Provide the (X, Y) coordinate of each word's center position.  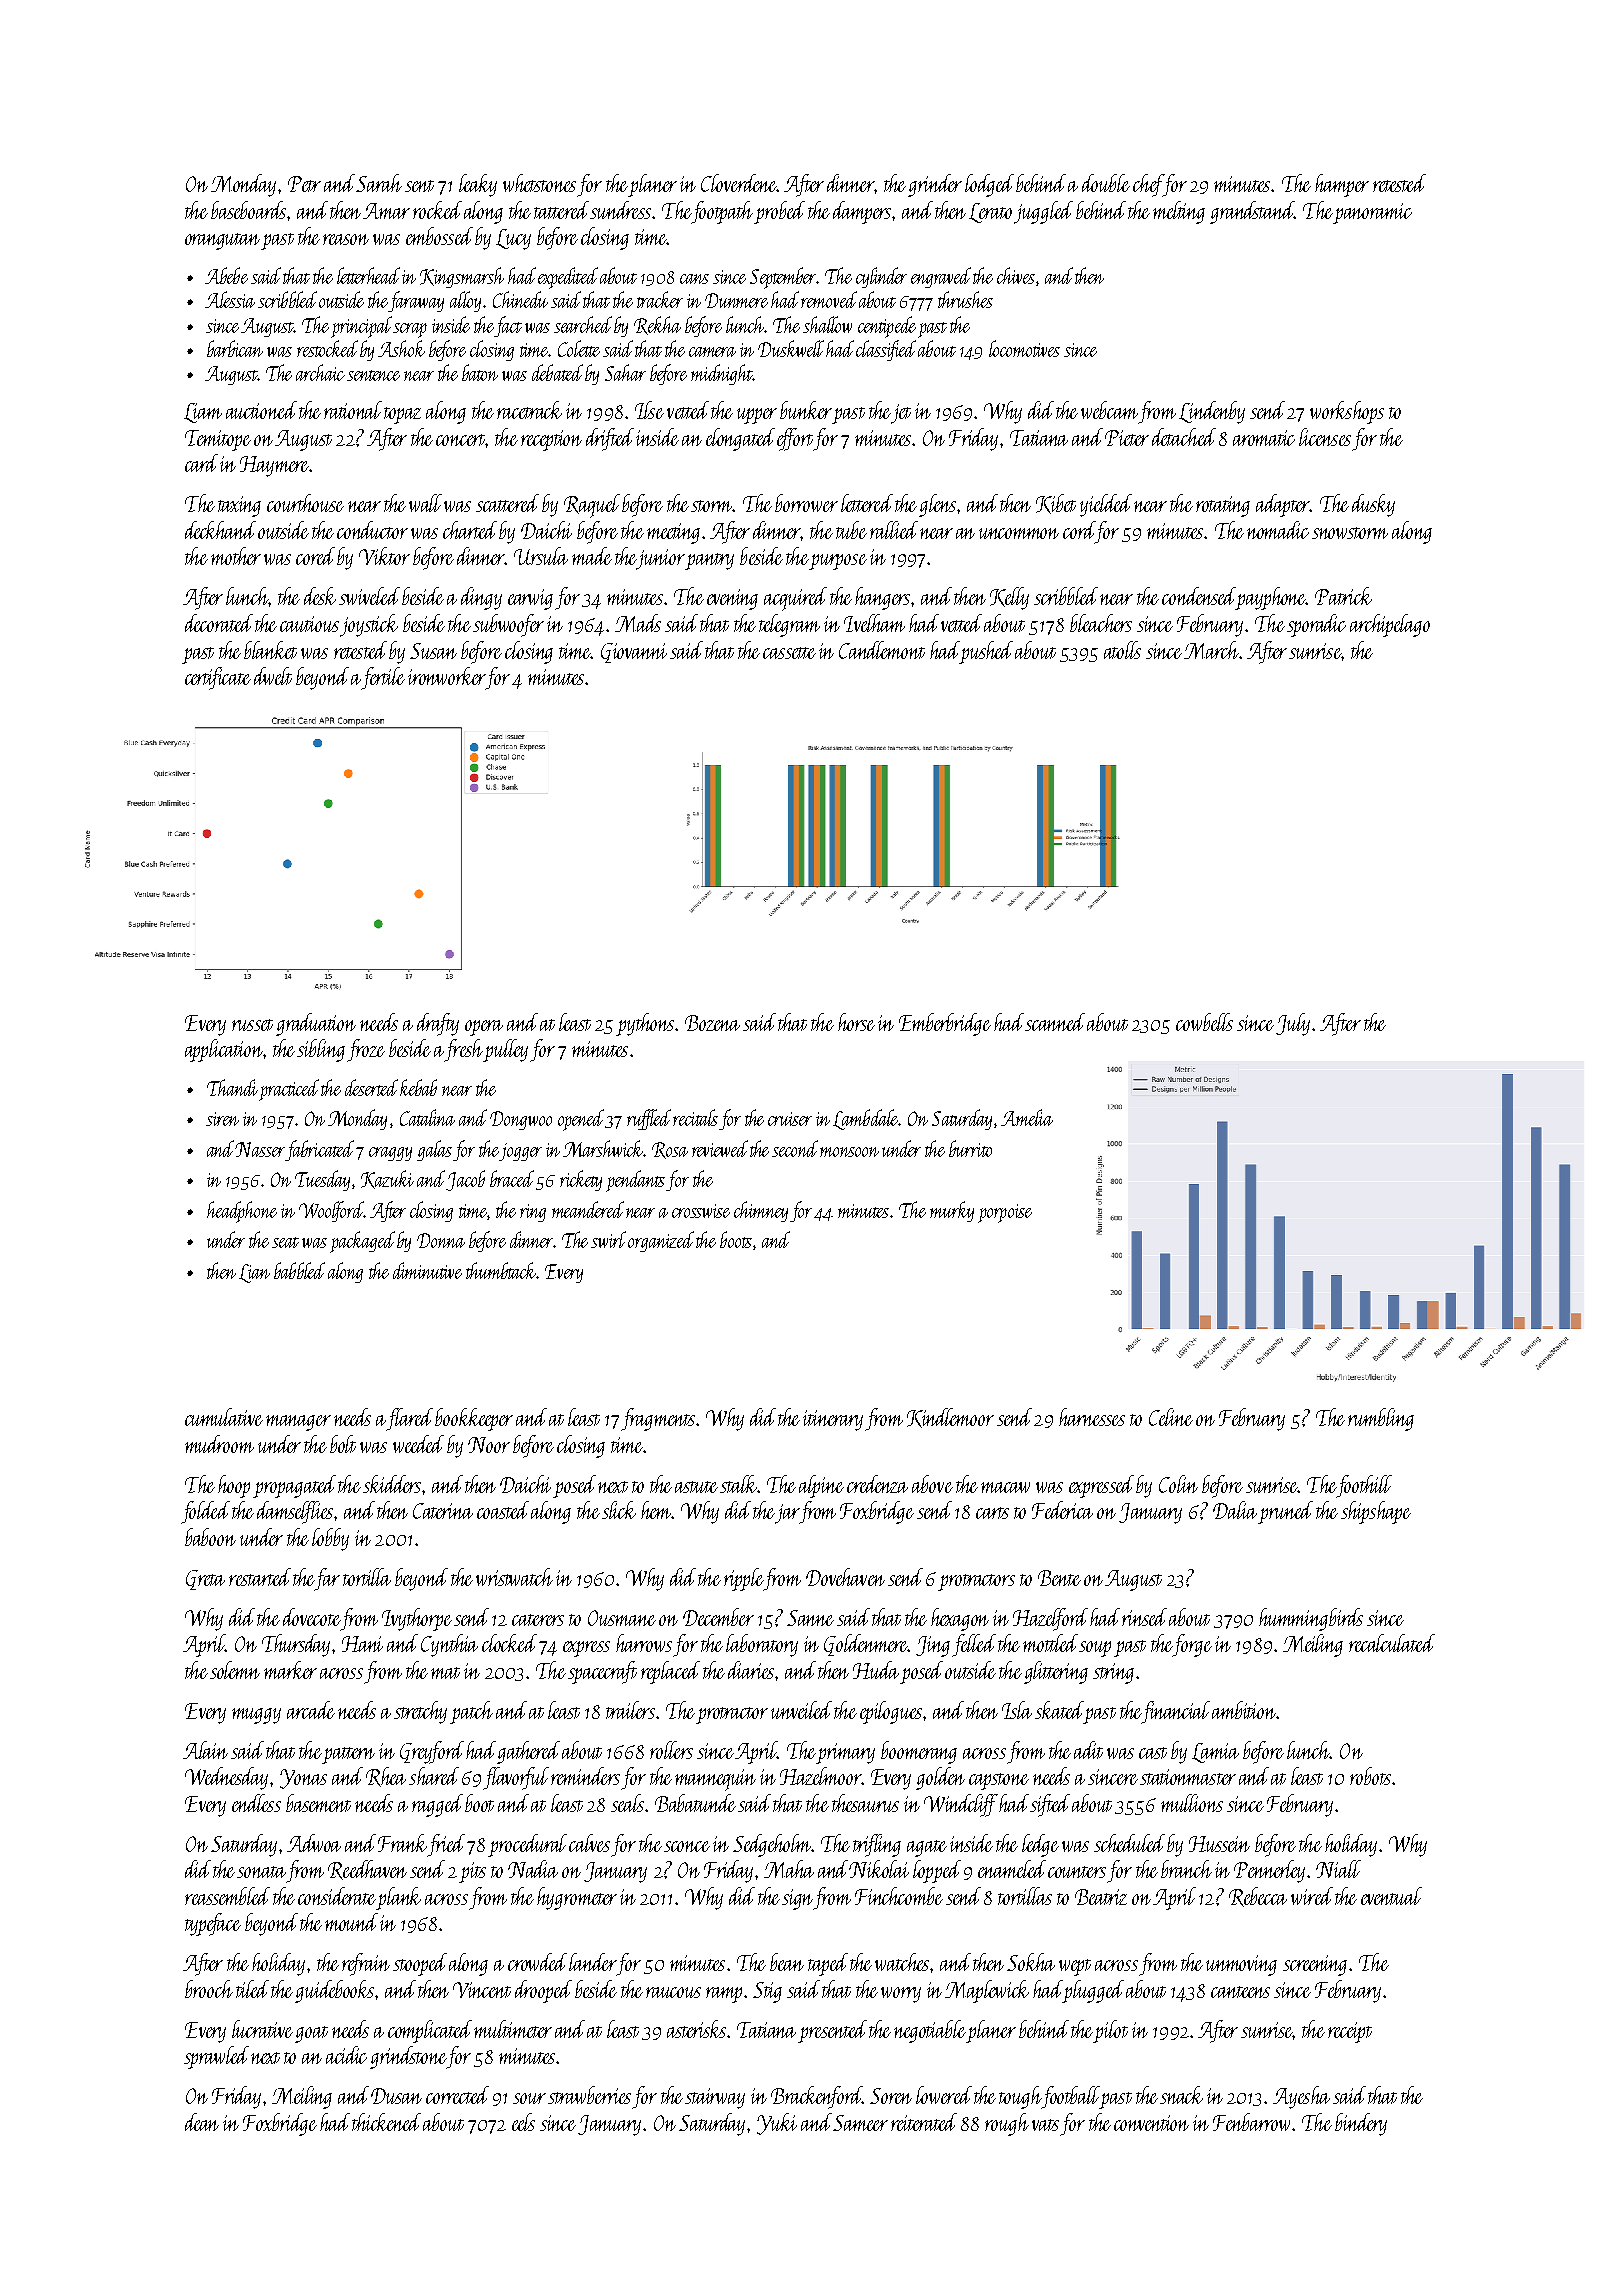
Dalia (1235, 1510)
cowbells (1204, 1022)
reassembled (227, 1896)
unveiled (801, 1710)
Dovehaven (845, 1577)
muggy (256, 1716)
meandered (588, 1209)
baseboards (248, 210)
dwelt (273, 676)
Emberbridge (945, 1024)
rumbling (1381, 1419)
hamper (1342, 185)
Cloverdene (738, 183)
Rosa (670, 1150)
